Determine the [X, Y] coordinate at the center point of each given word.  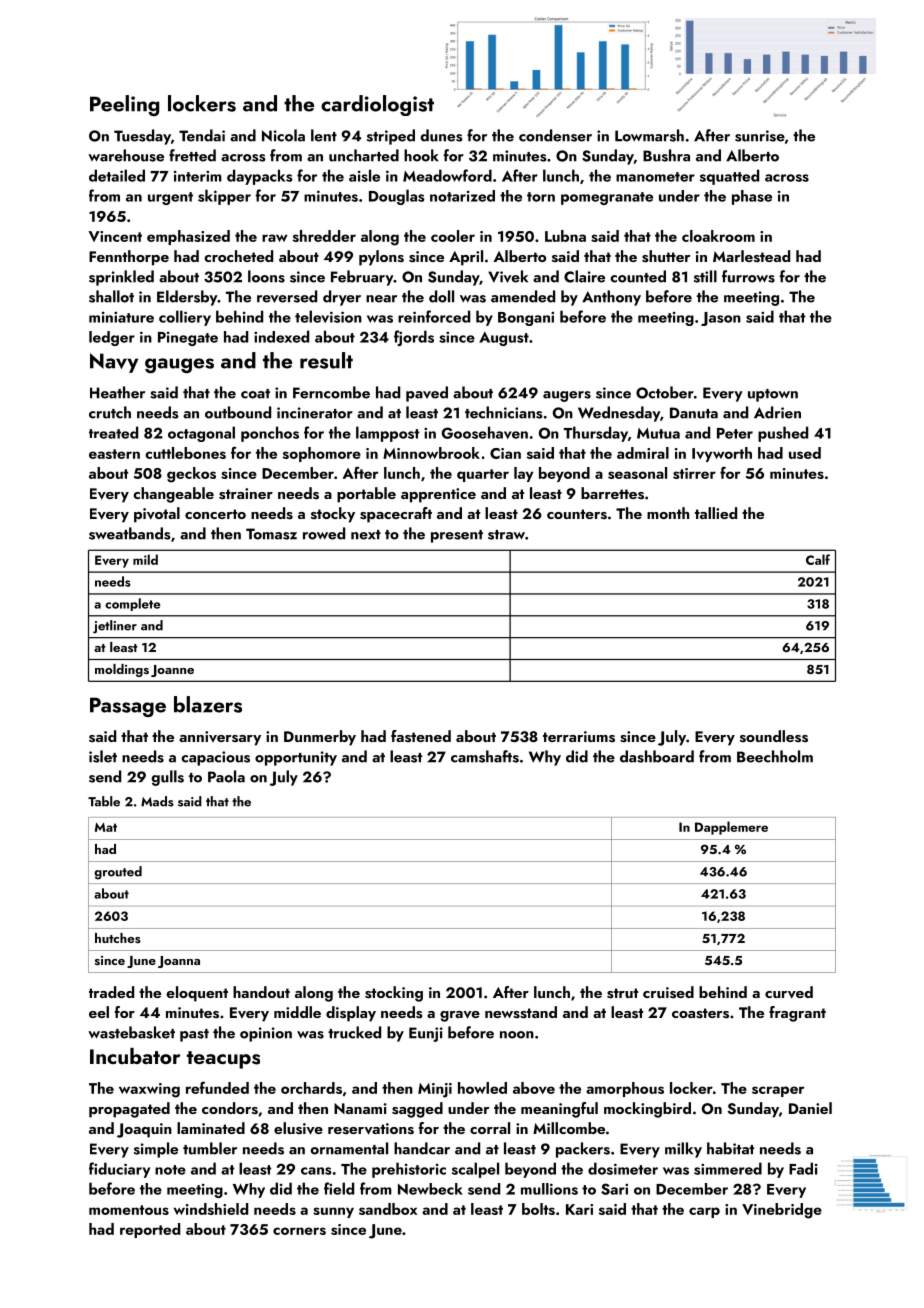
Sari [614, 1189]
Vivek [508, 276]
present [457, 536]
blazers [208, 704]
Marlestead [751, 256]
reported [150, 1230]
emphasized [188, 237]
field [339, 1188]
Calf [818, 559]
